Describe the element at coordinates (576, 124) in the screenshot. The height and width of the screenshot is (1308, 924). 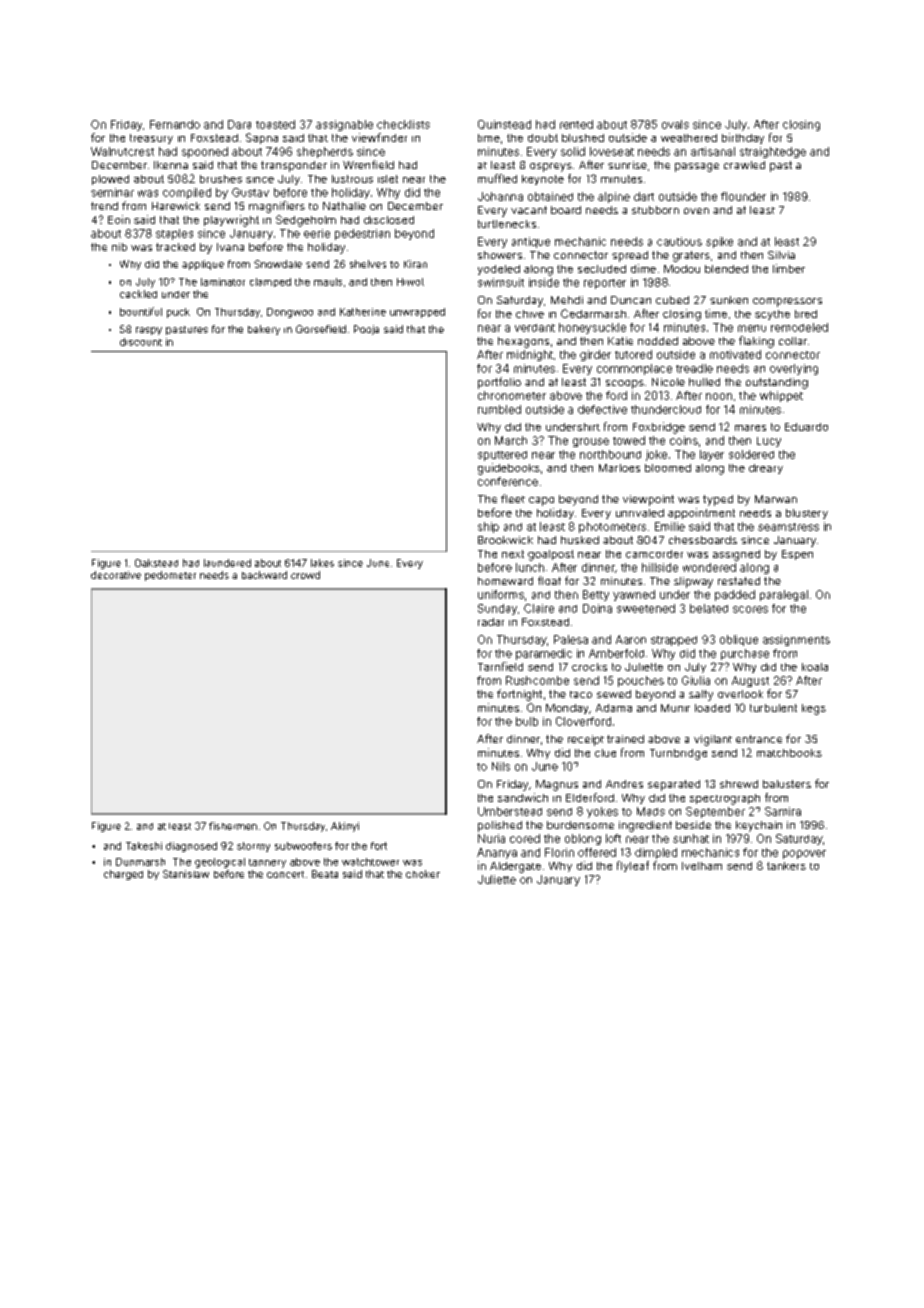
I see `rented` at that location.
